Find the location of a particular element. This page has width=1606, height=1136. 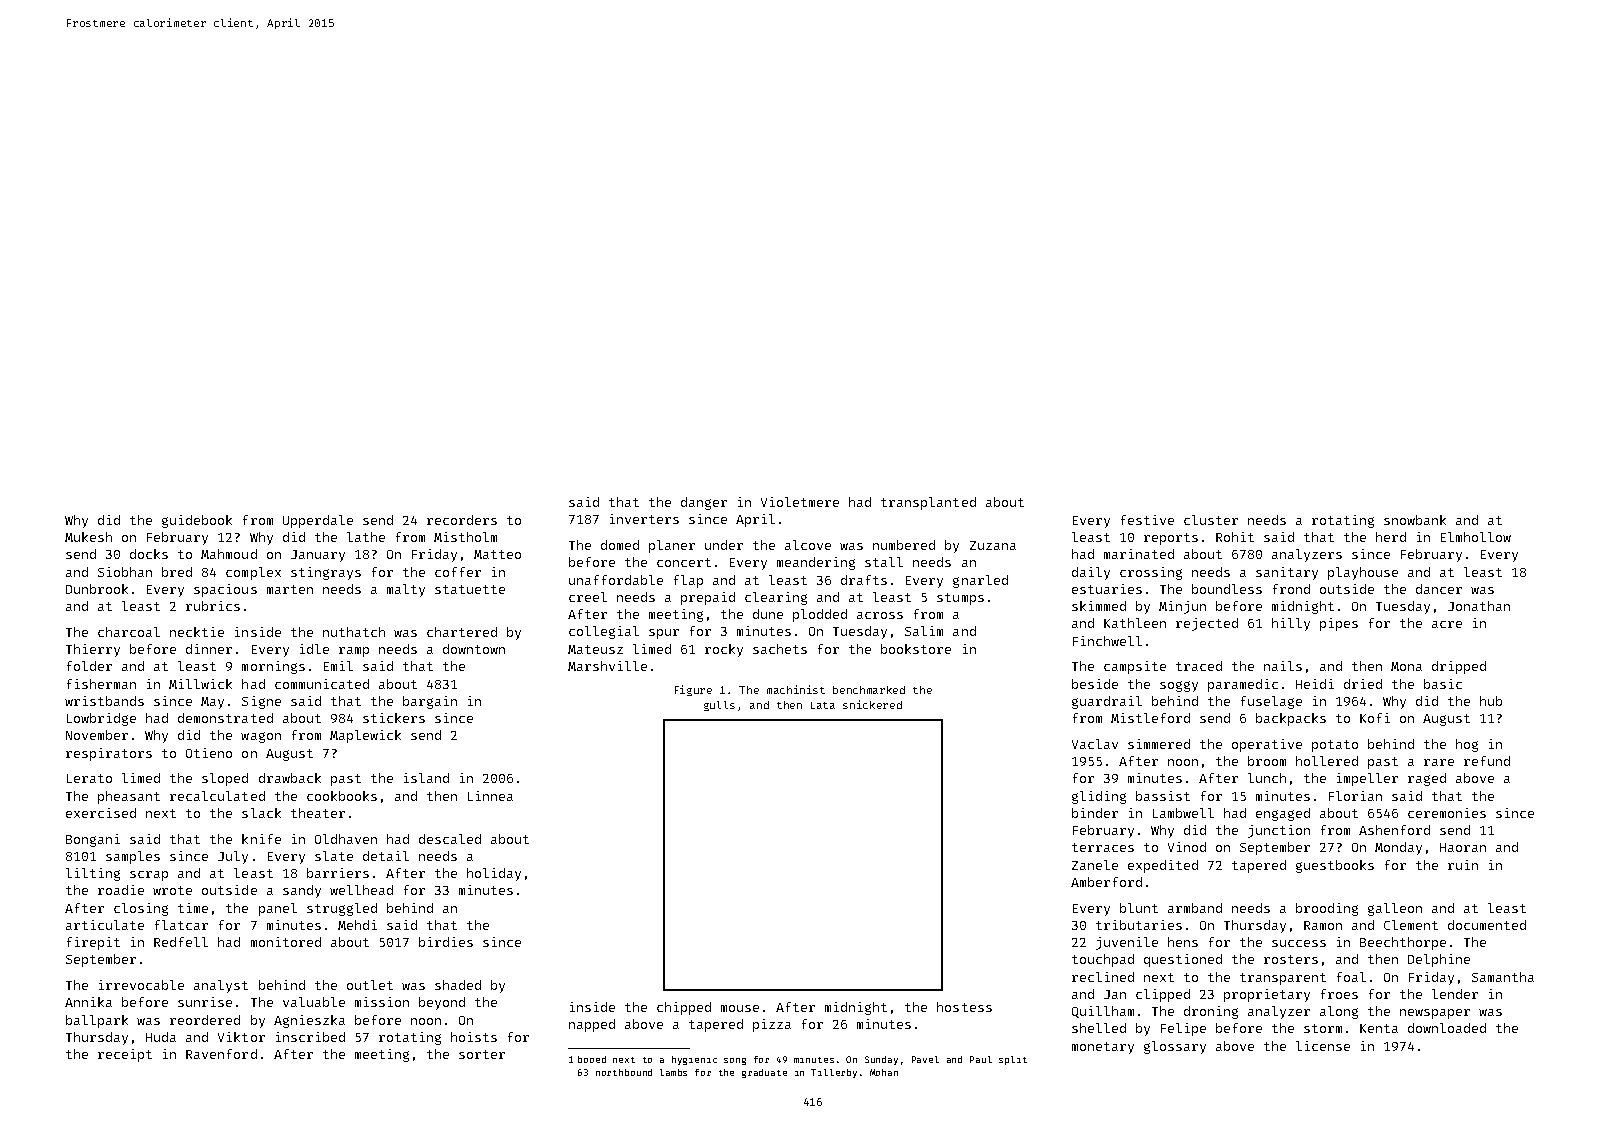

detail is located at coordinates (386, 856).
